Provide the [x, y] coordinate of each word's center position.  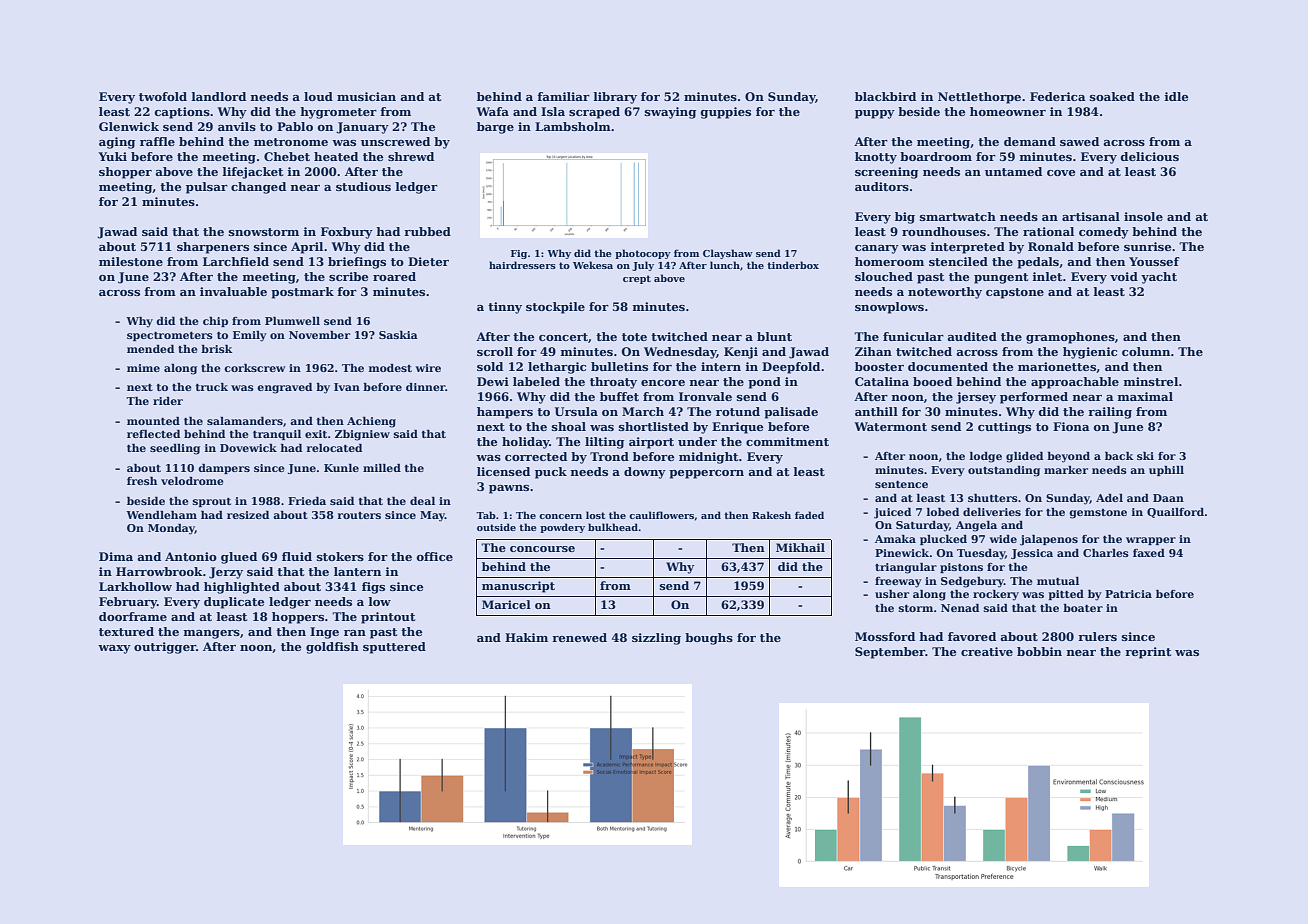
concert [563, 337]
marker [1066, 470]
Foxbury [347, 233]
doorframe [133, 616]
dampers [224, 469]
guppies [725, 113]
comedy [1104, 233]
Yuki [112, 156]
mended [150, 349]
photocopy [643, 254]
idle [1176, 96]
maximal [1145, 396]
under [697, 441]
